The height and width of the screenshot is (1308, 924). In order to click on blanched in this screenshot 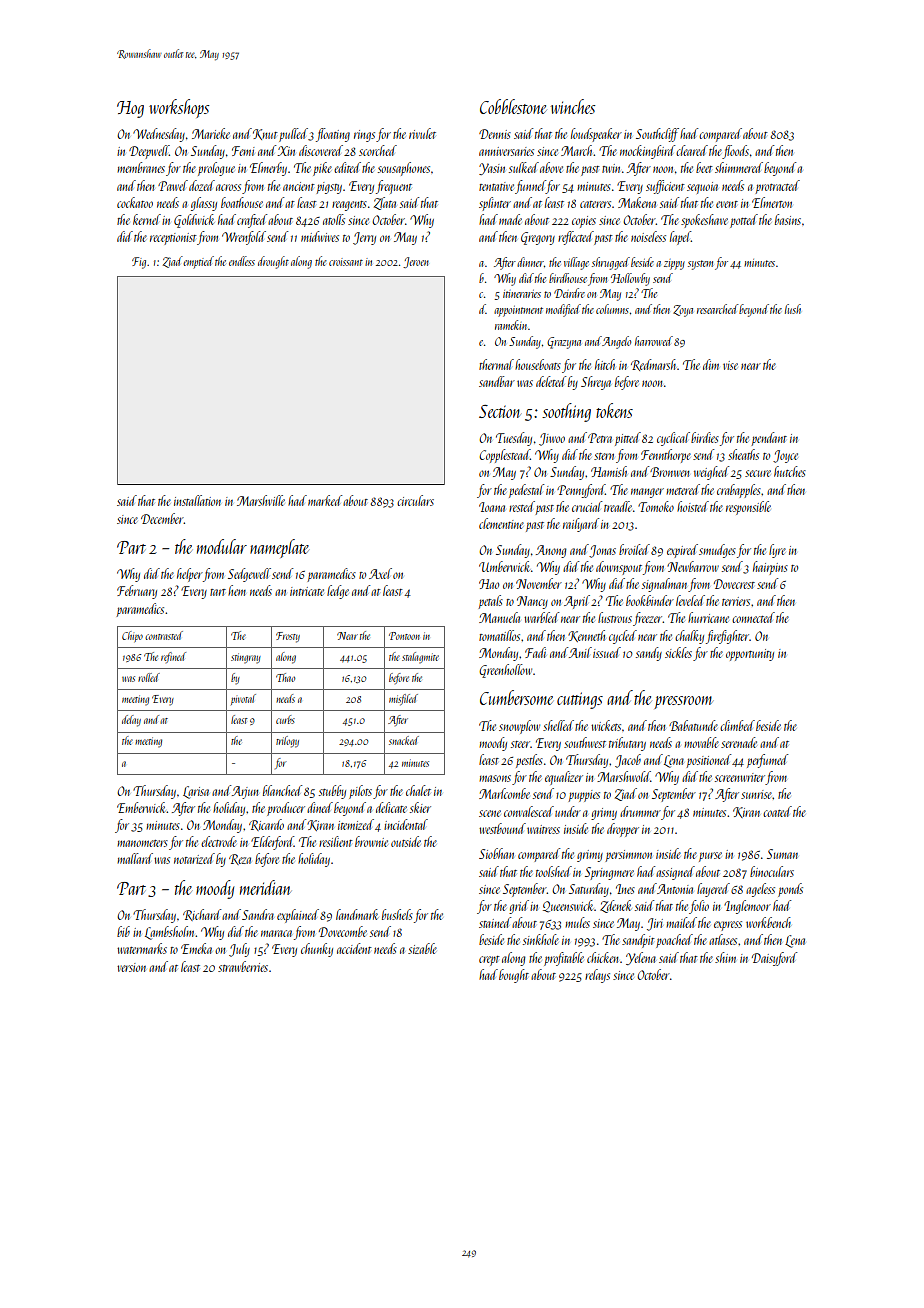, I will do `click(282, 790)`.
